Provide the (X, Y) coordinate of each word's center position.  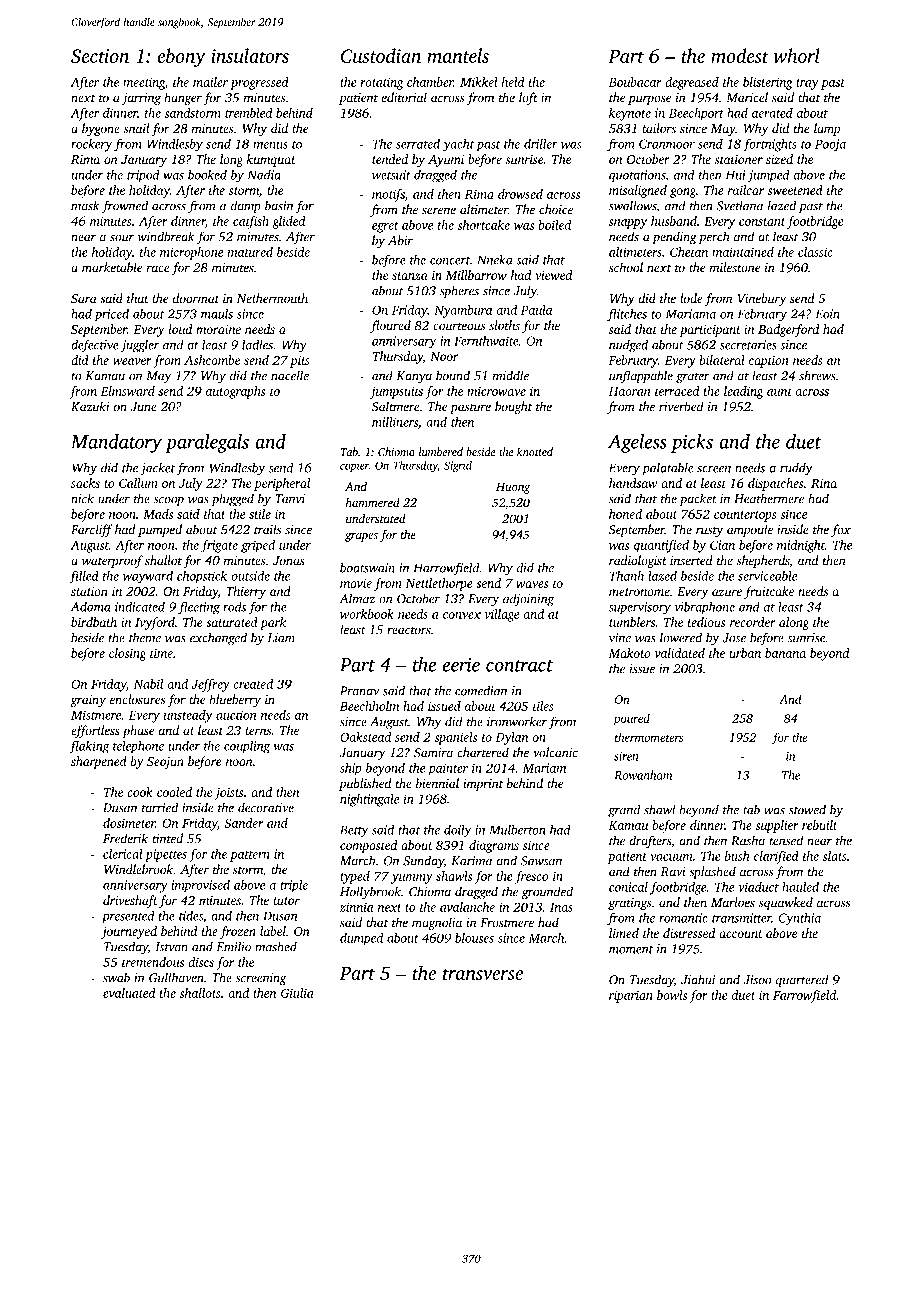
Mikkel (479, 82)
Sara (84, 298)
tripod (143, 176)
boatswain (367, 567)
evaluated (129, 993)
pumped (160, 530)
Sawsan (541, 861)
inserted (691, 560)
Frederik (125, 838)
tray (807, 84)
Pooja (830, 145)
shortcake (483, 225)
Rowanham (643, 775)
